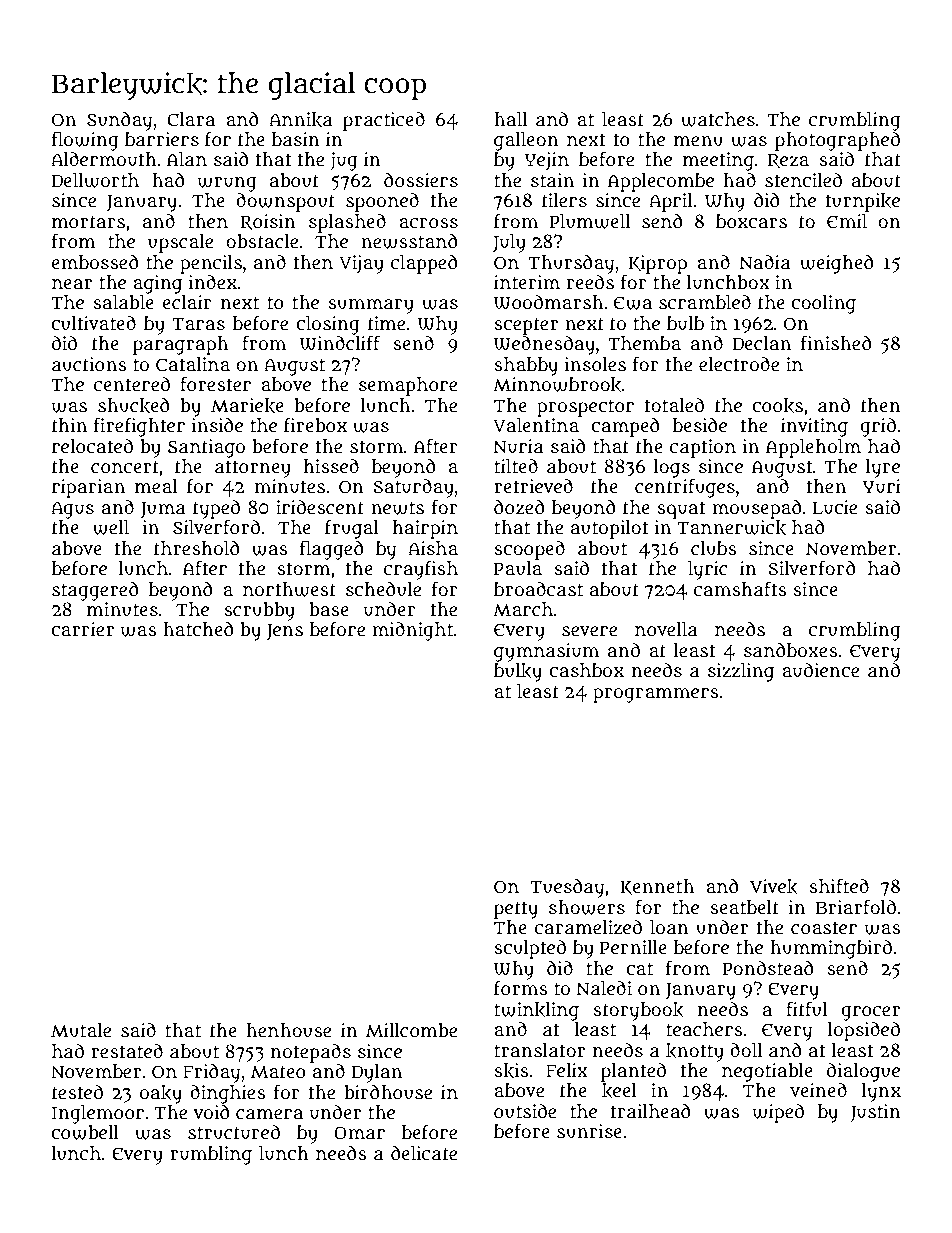  I want to click on midnight, so click(412, 631).
